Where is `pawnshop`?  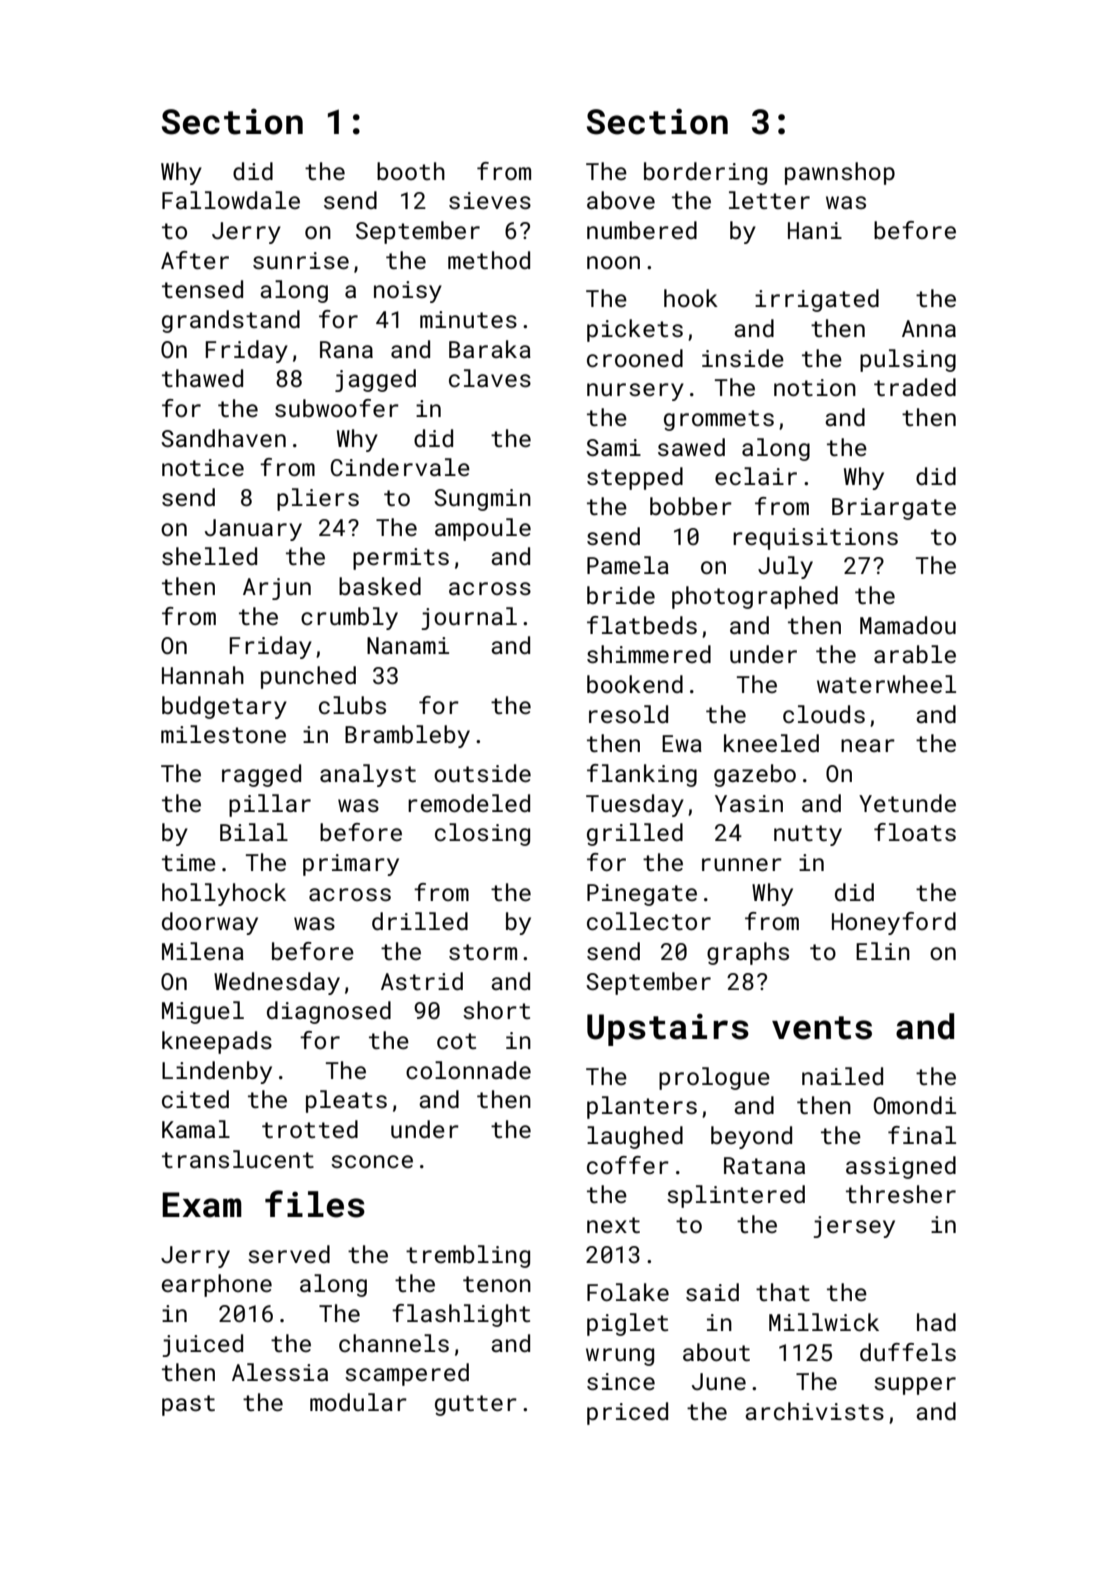
pawnshop is located at coordinates (840, 173).
